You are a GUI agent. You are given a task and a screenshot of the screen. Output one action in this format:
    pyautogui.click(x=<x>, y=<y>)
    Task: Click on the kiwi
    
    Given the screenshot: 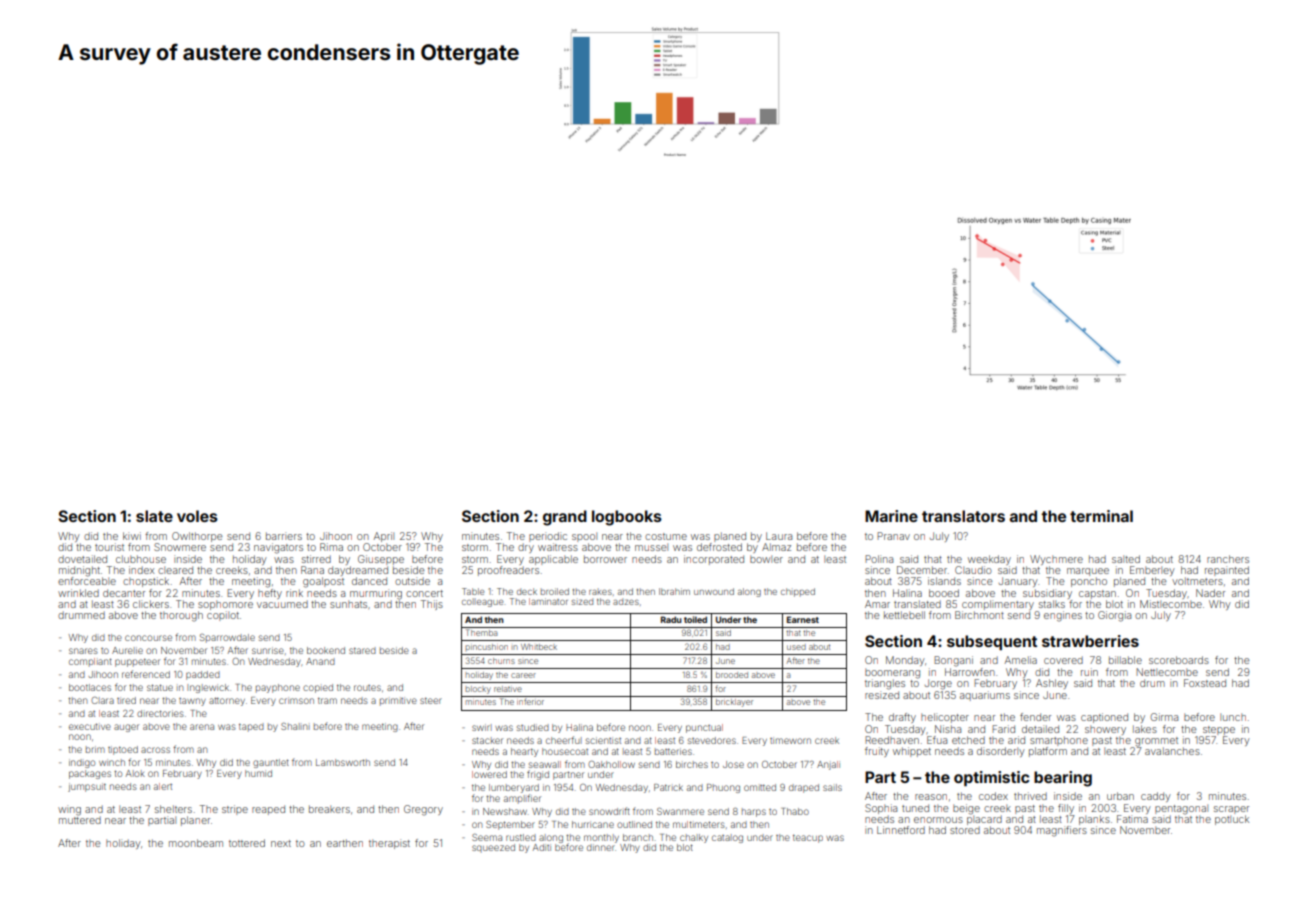 What is the action you would take?
    pyautogui.click(x=132, y=536)
